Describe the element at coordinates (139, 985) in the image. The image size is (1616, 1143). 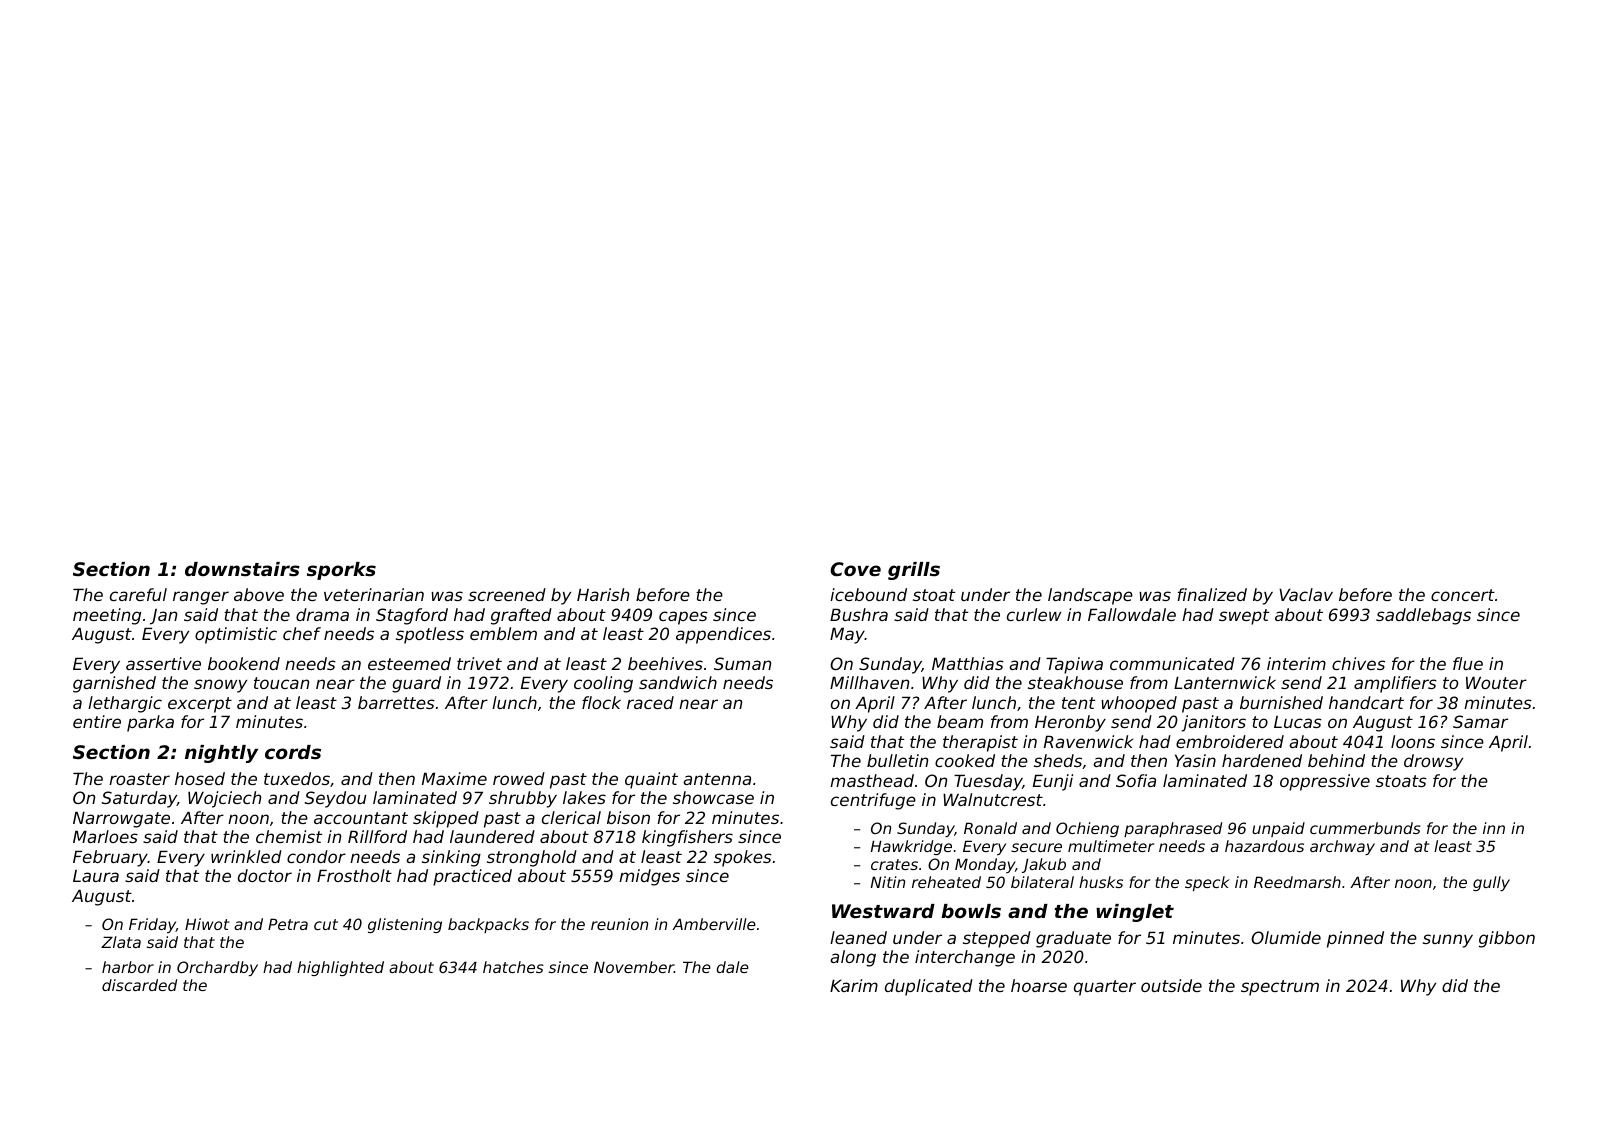
I see `discarded` at that location.
